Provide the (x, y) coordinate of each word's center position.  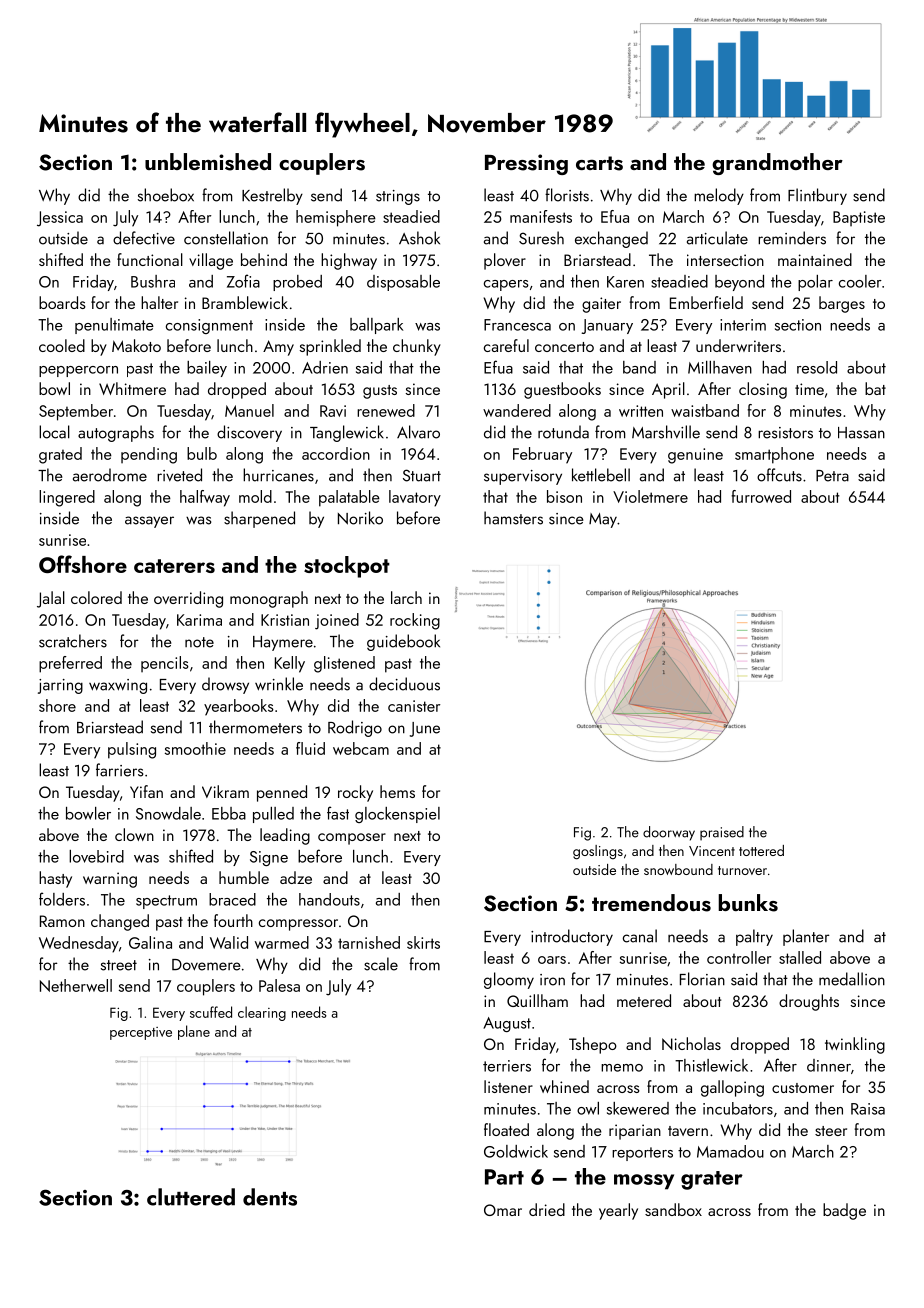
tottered (761, 850)
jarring (60, 686)
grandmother (777, 164)
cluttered (191, 1197)
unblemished (208, 162)
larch (406, 597)
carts (599, 163)
